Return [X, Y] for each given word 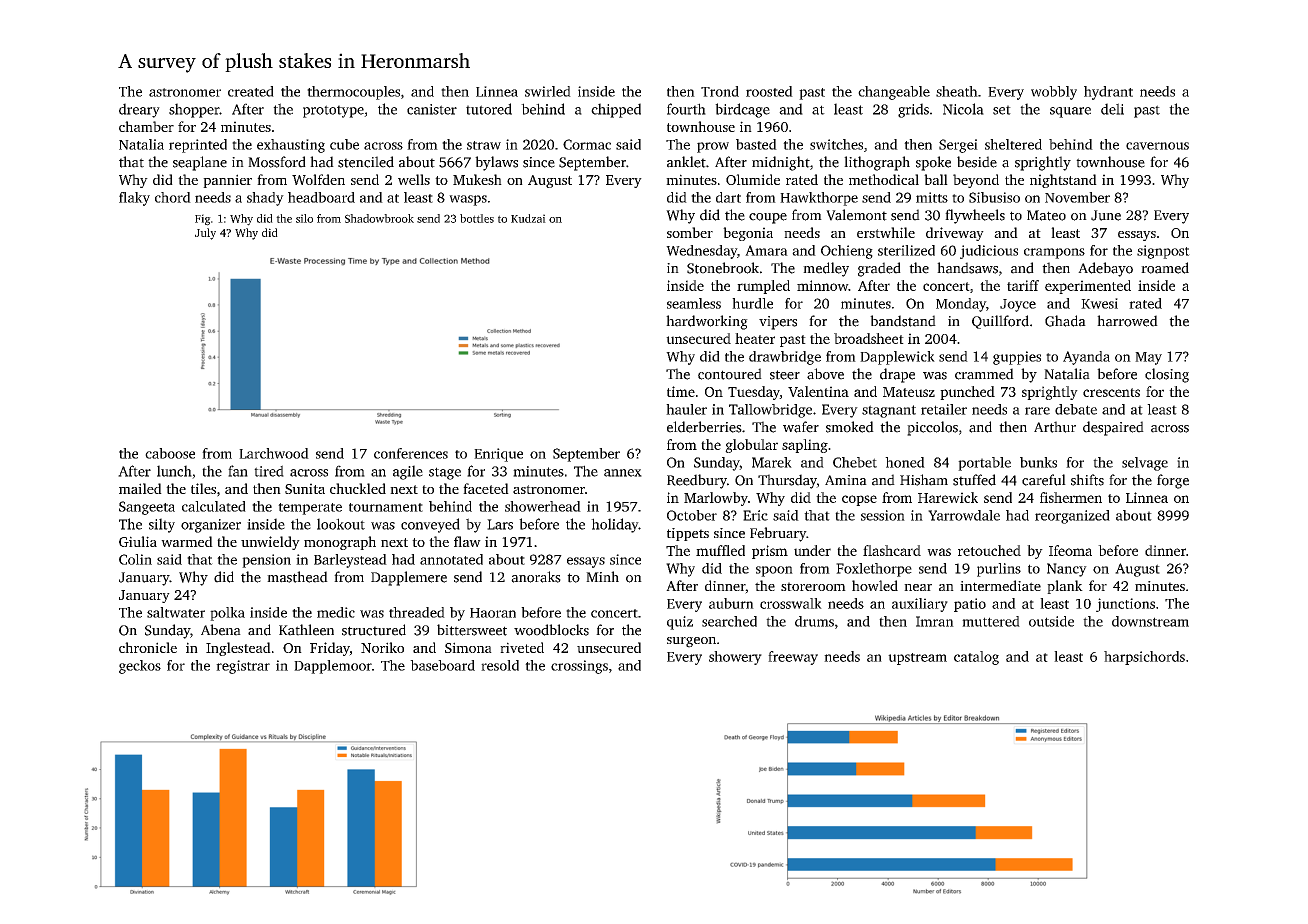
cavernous [1157, 146]
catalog [976, 658]
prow [713, 147]
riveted [522, 647]
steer [785, 375]
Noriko [382, 647]
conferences [411, 453]
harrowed [1127, 321]
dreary [139, 110]
